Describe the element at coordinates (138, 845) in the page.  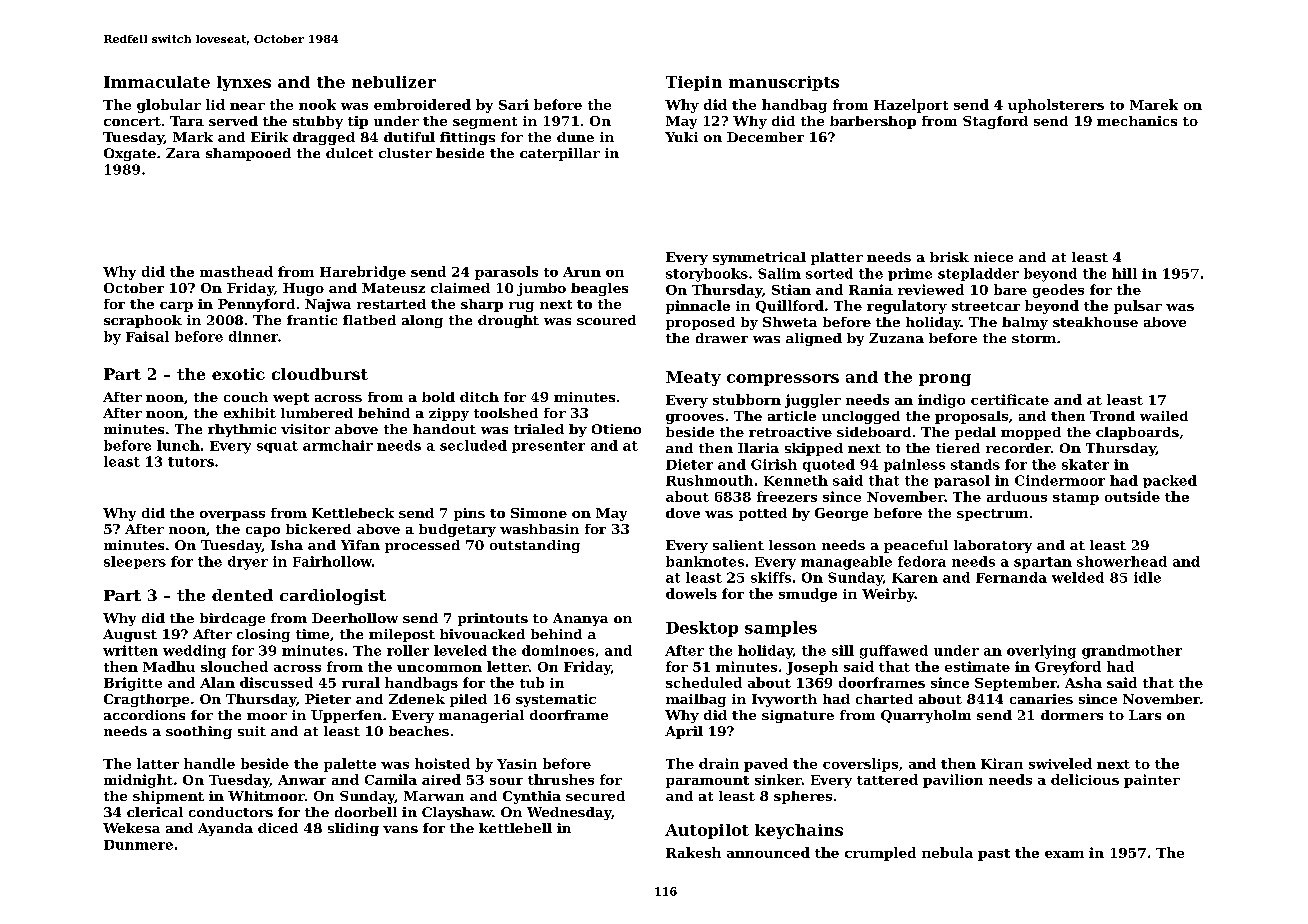
I see `Dunmere` at that location.
